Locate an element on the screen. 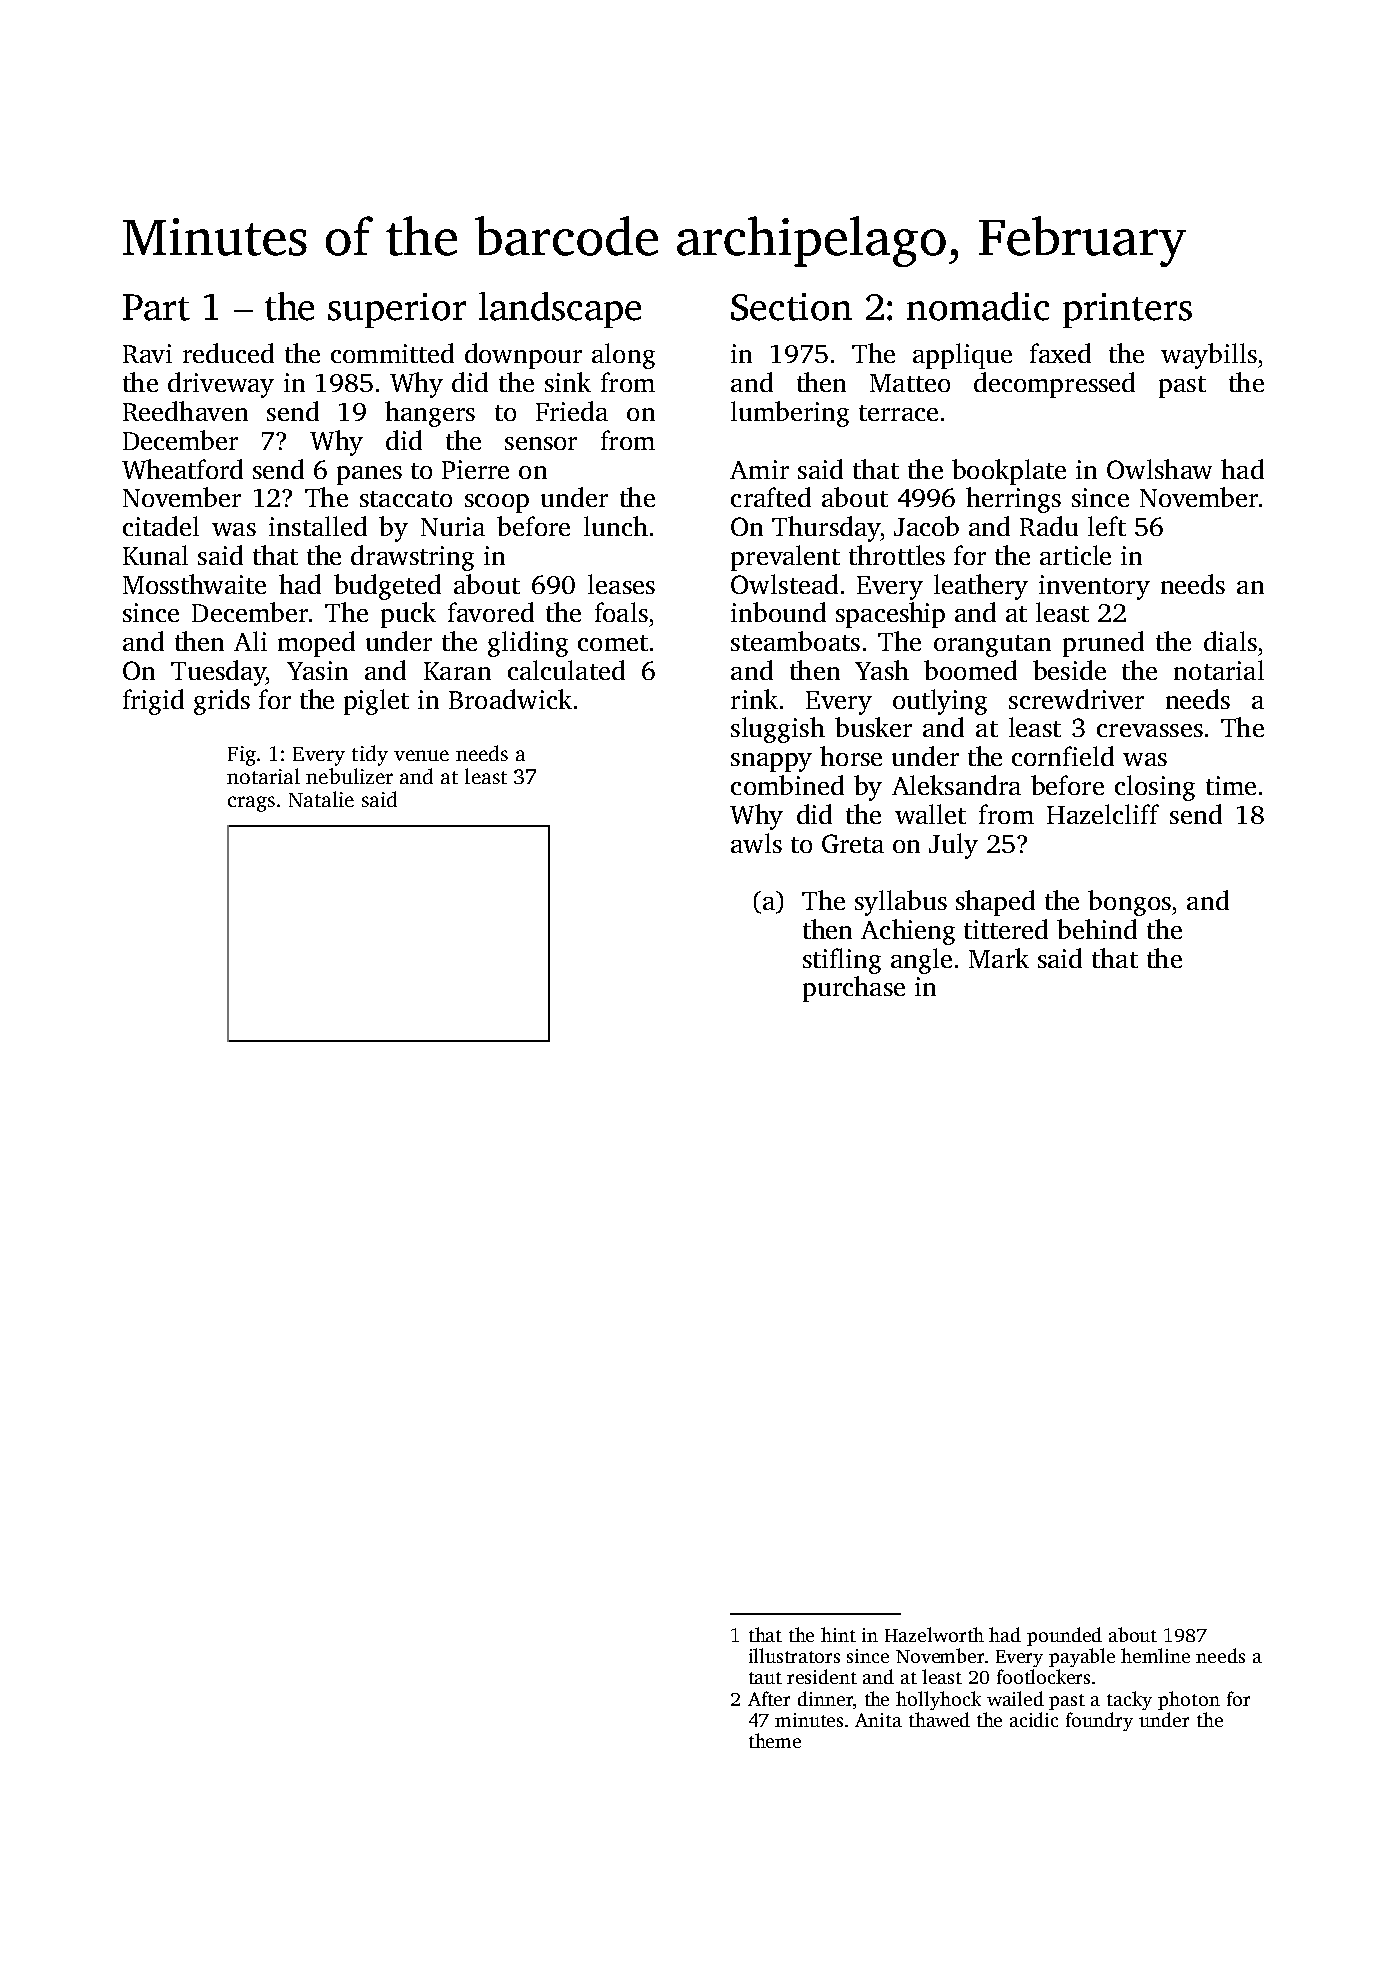  purchase is located at coordinates (854, 989).
